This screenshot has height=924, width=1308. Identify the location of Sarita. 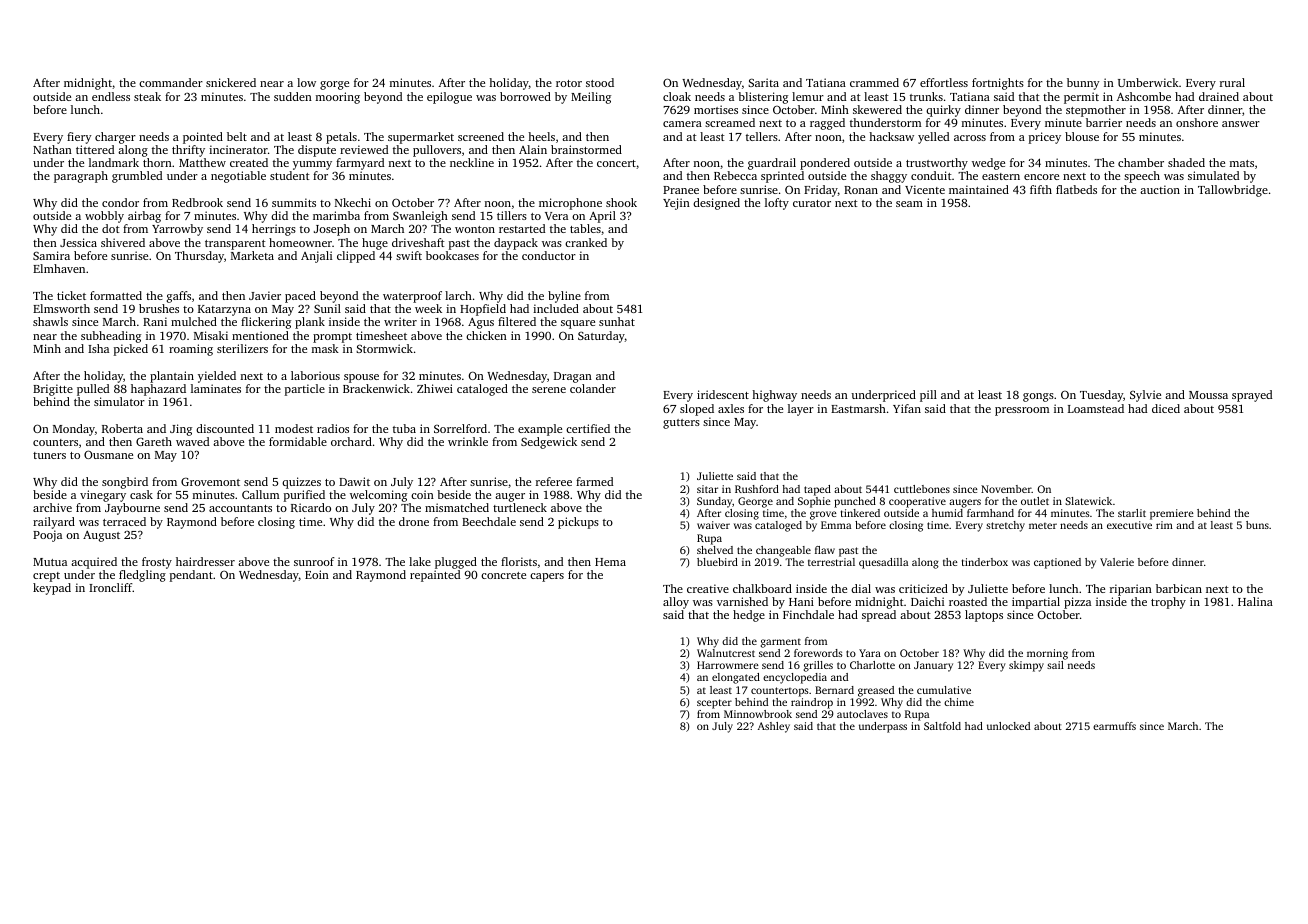
(763, 82).
